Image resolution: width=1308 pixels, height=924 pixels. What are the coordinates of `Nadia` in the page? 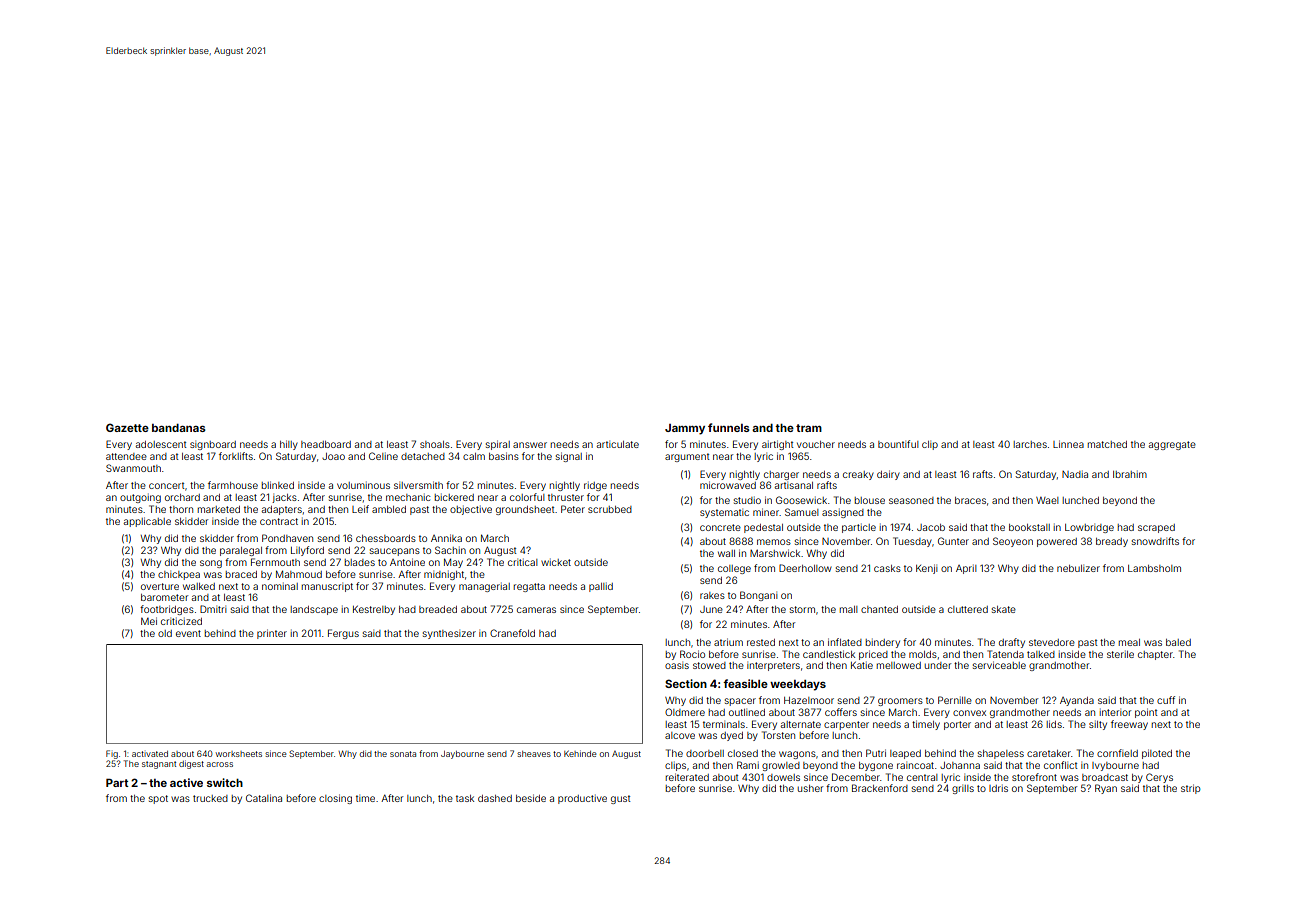 It's located at (1075, 474).
